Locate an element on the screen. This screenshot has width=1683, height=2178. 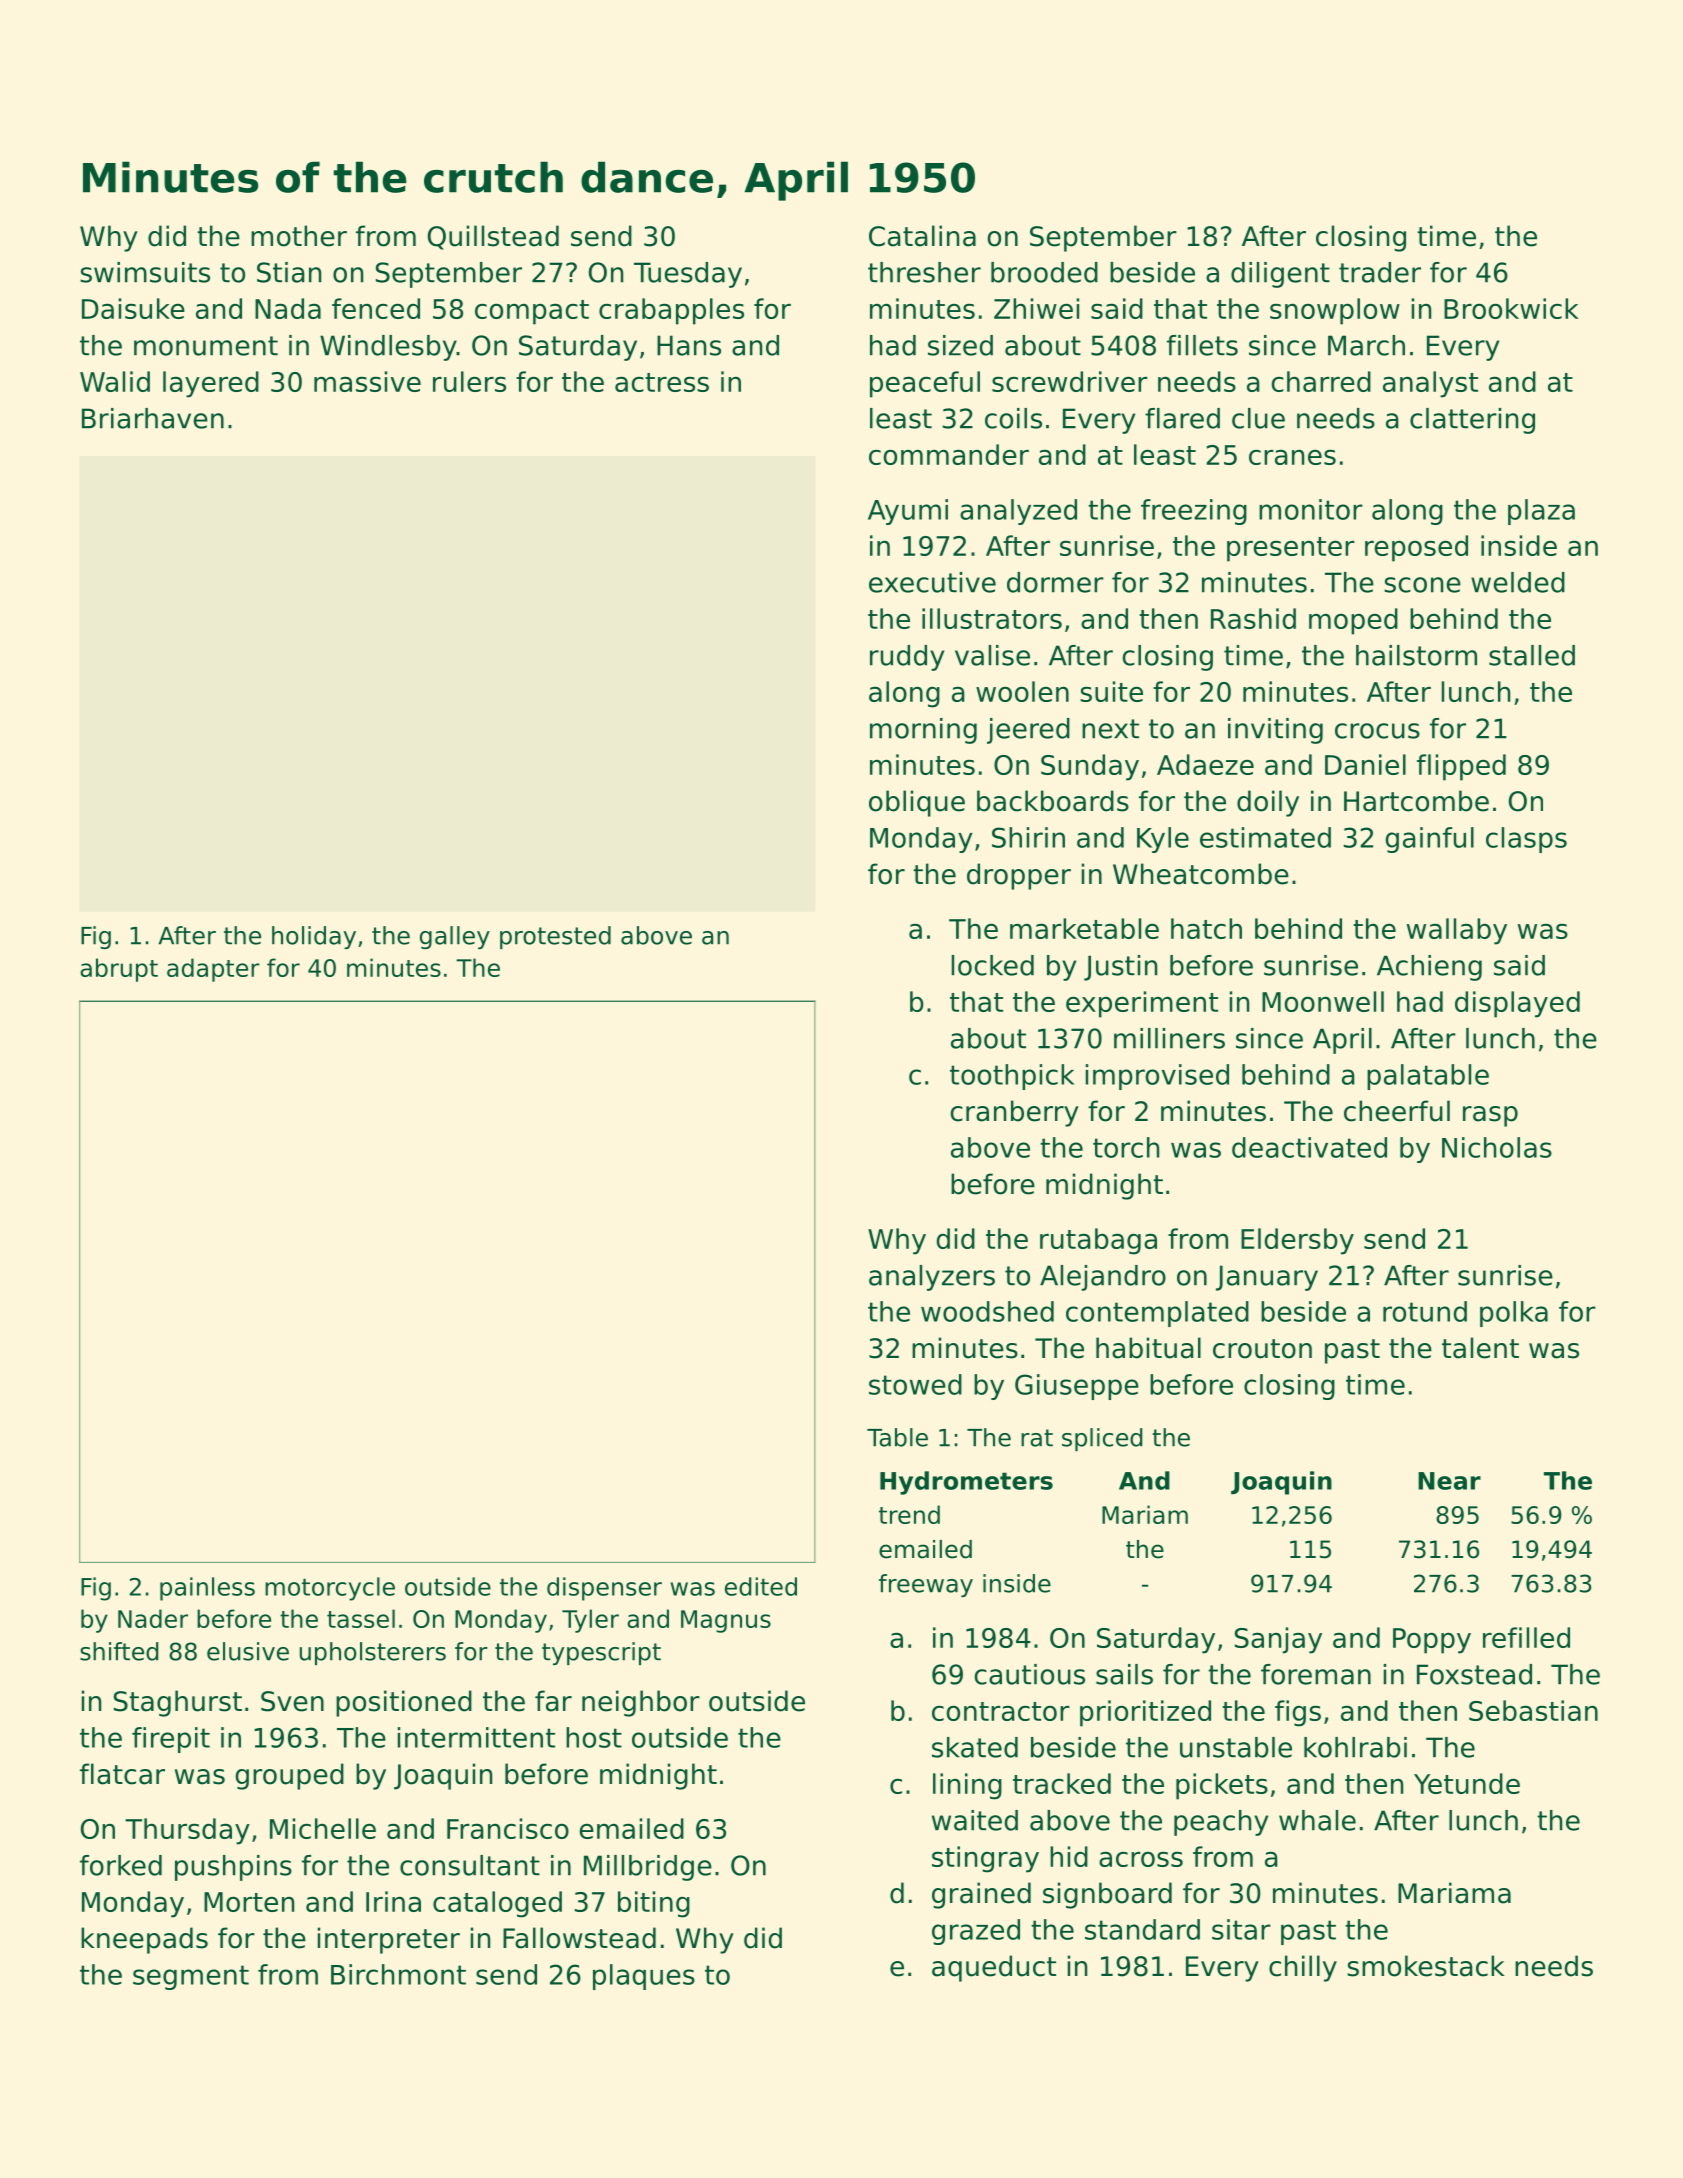
Catalina is located at coordinates (922, 236).
